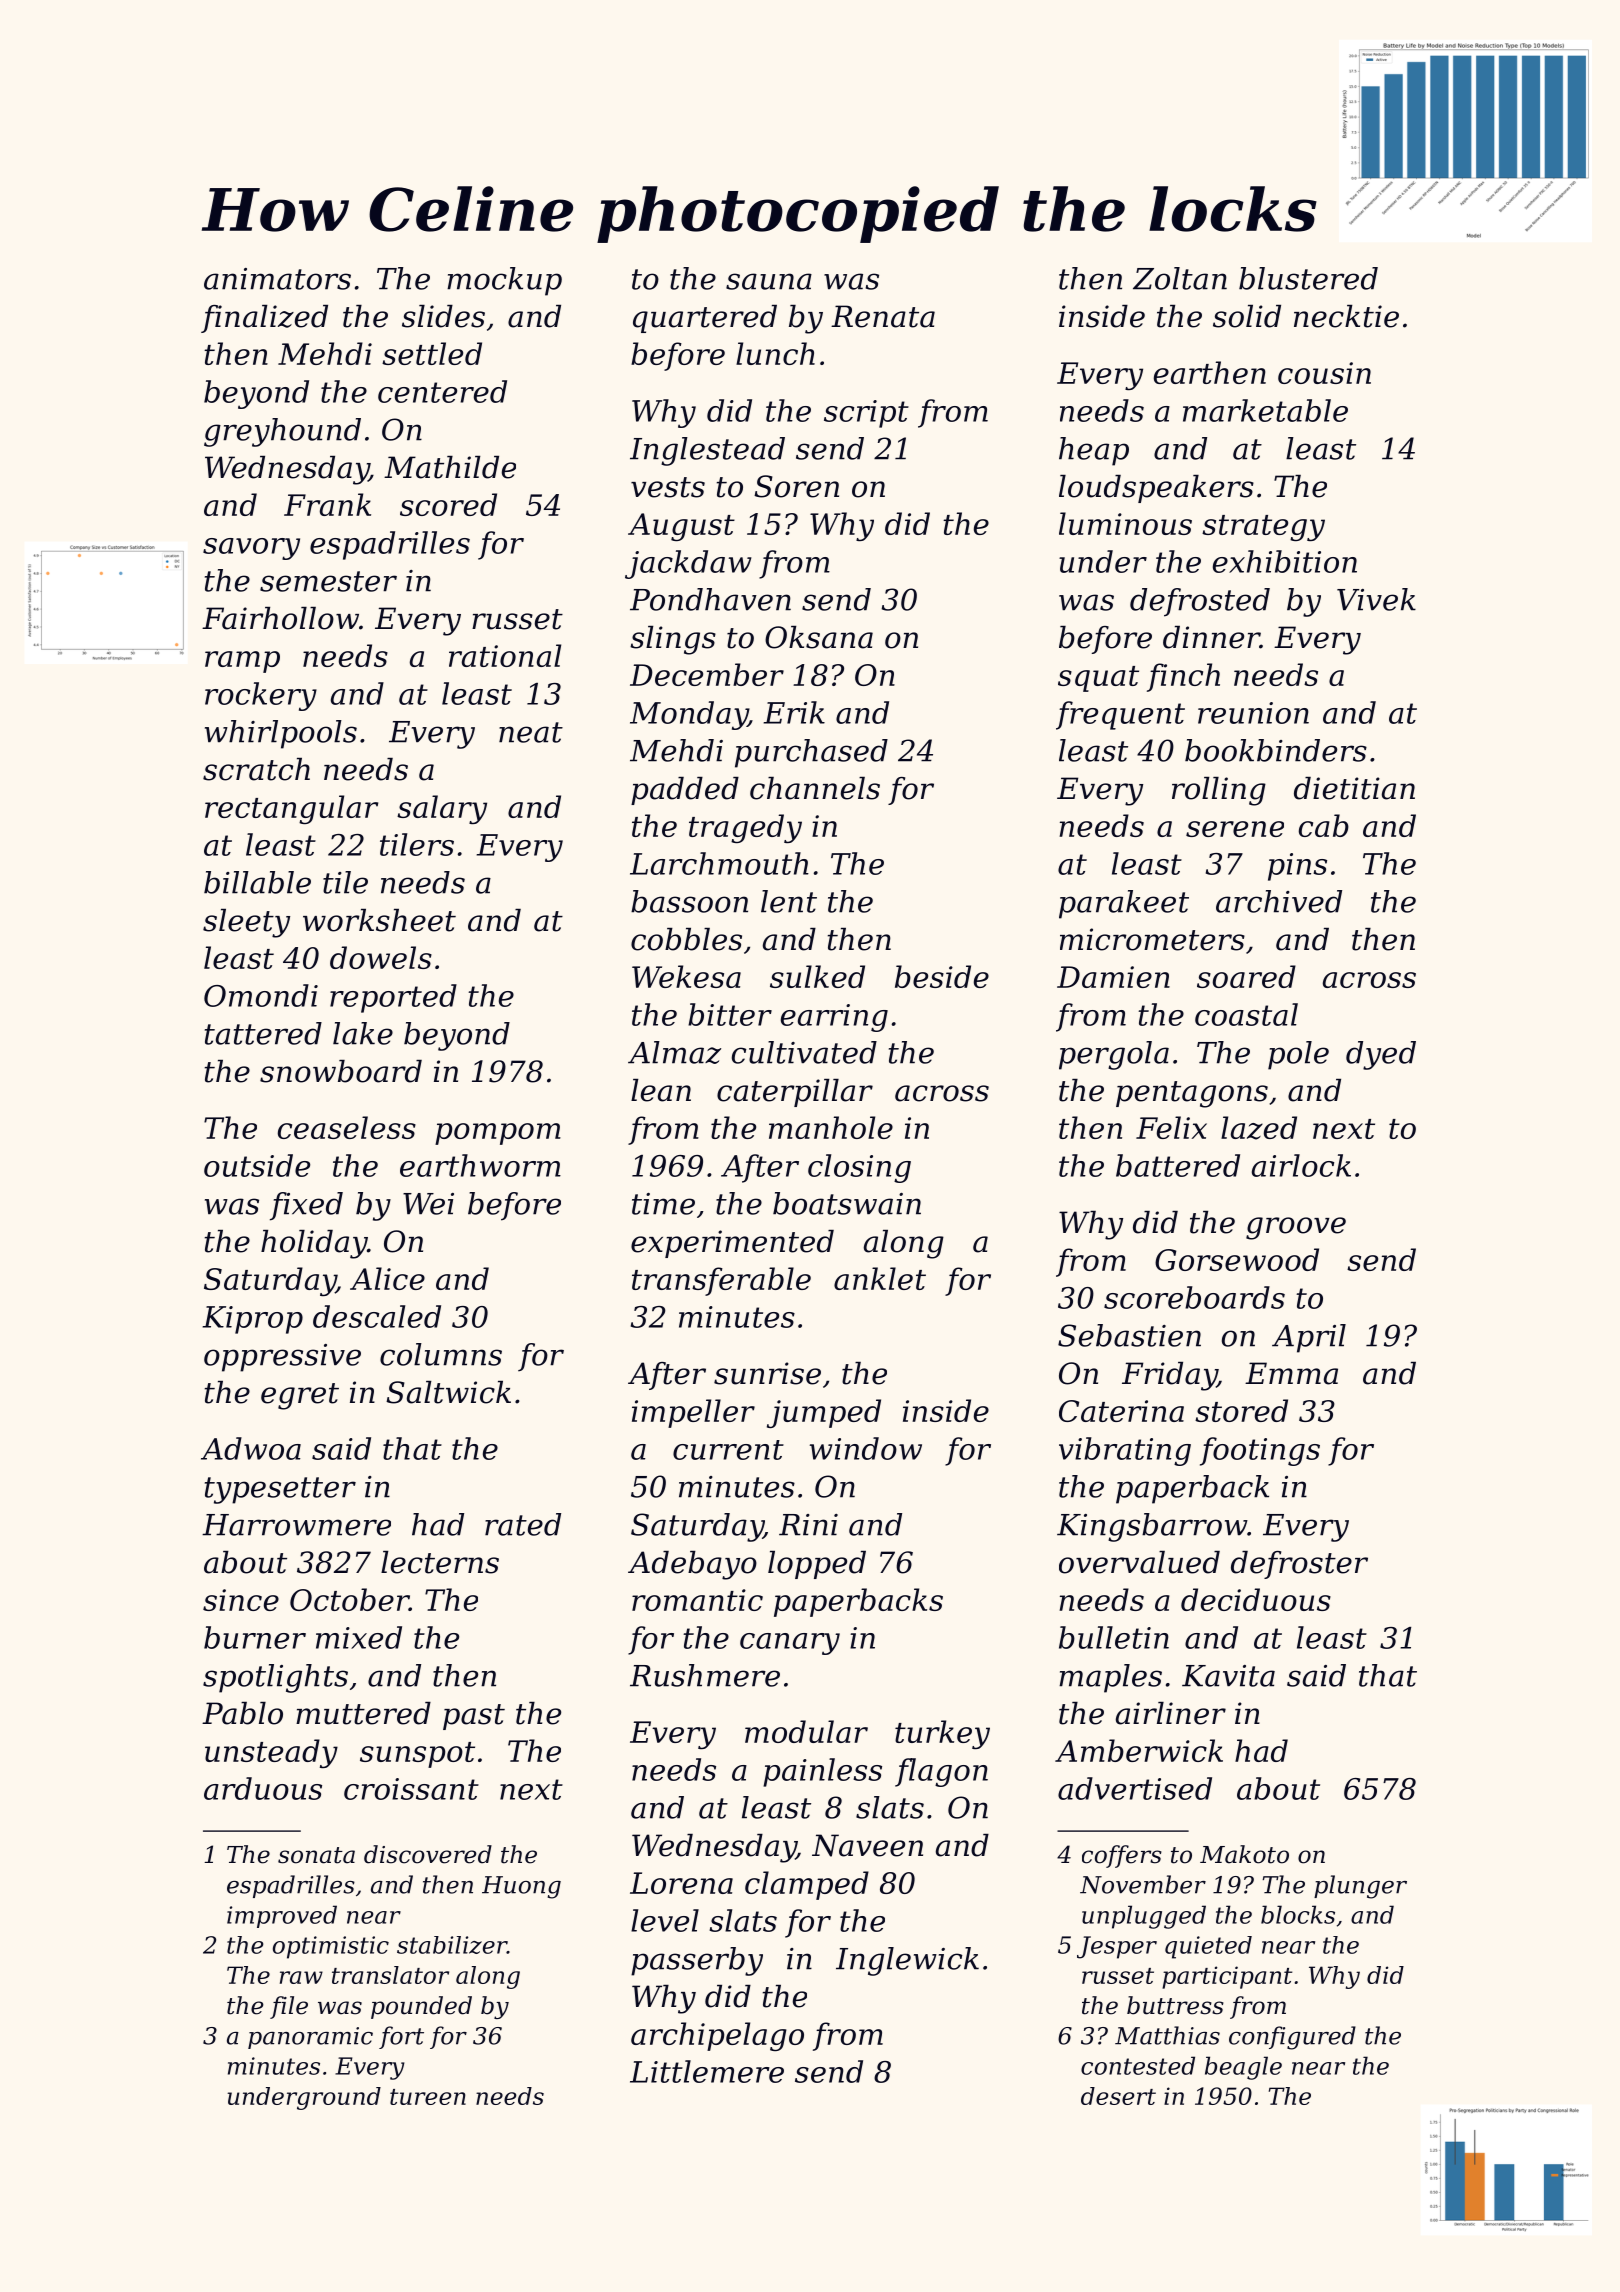  I want to click on sauna, so click(769, 281).
